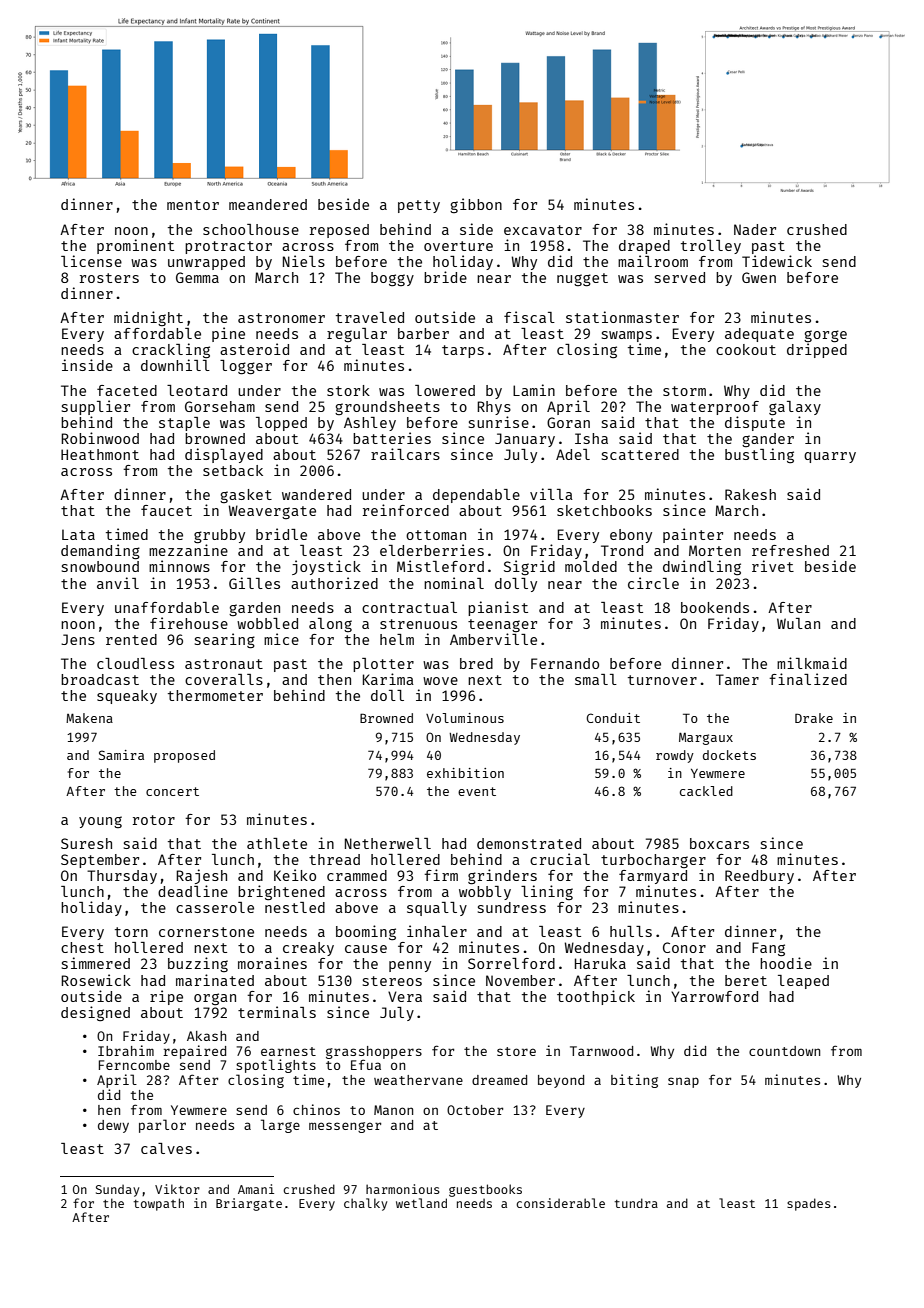 The height and width of the page is (1308, 924). Describe the element at coordinates (127, 697) in the page. I see `squeaky` at that location.
